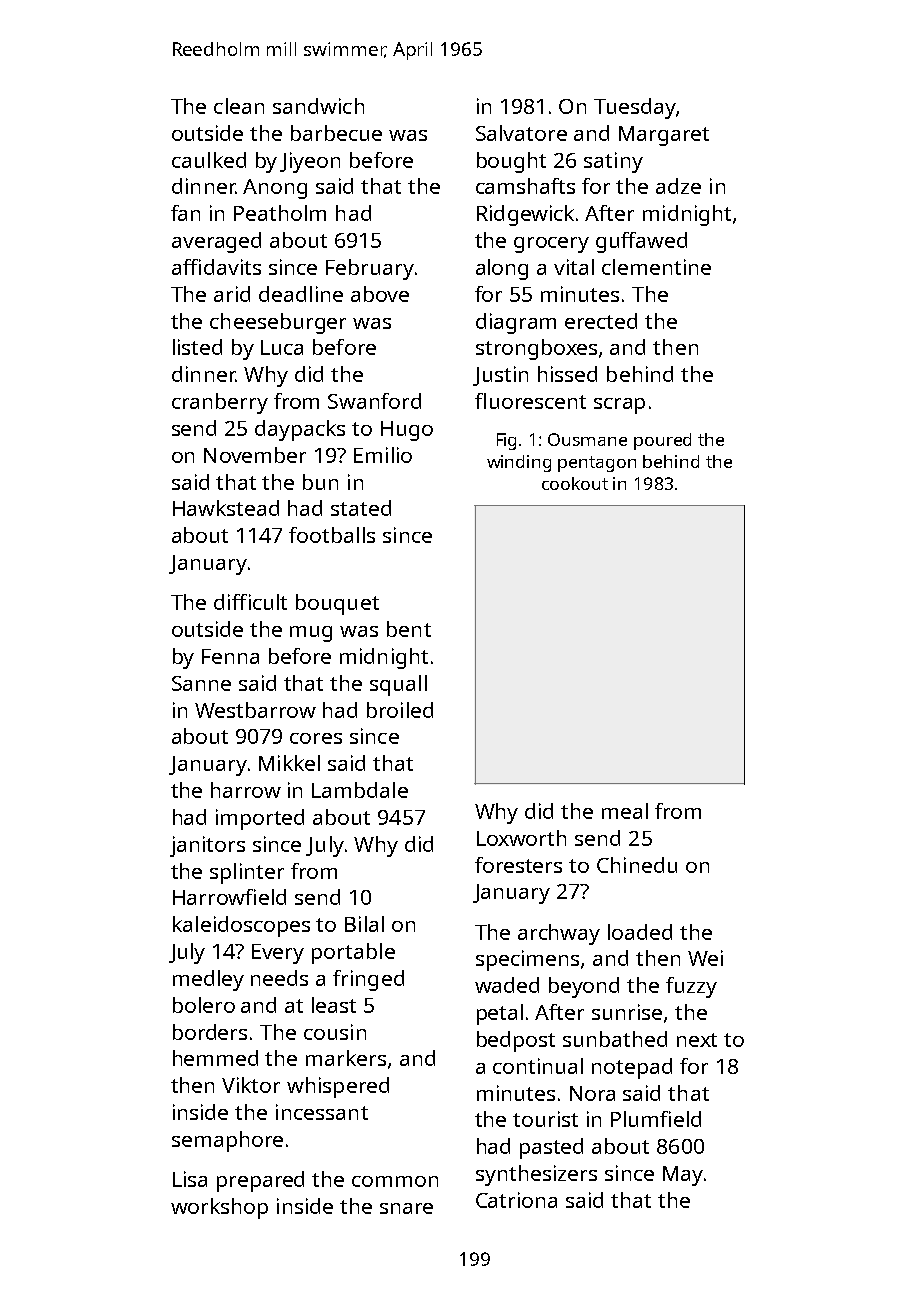 The width and height of the screenshot is (916, 1300). I want to click on Luca, so click(282, 347).
